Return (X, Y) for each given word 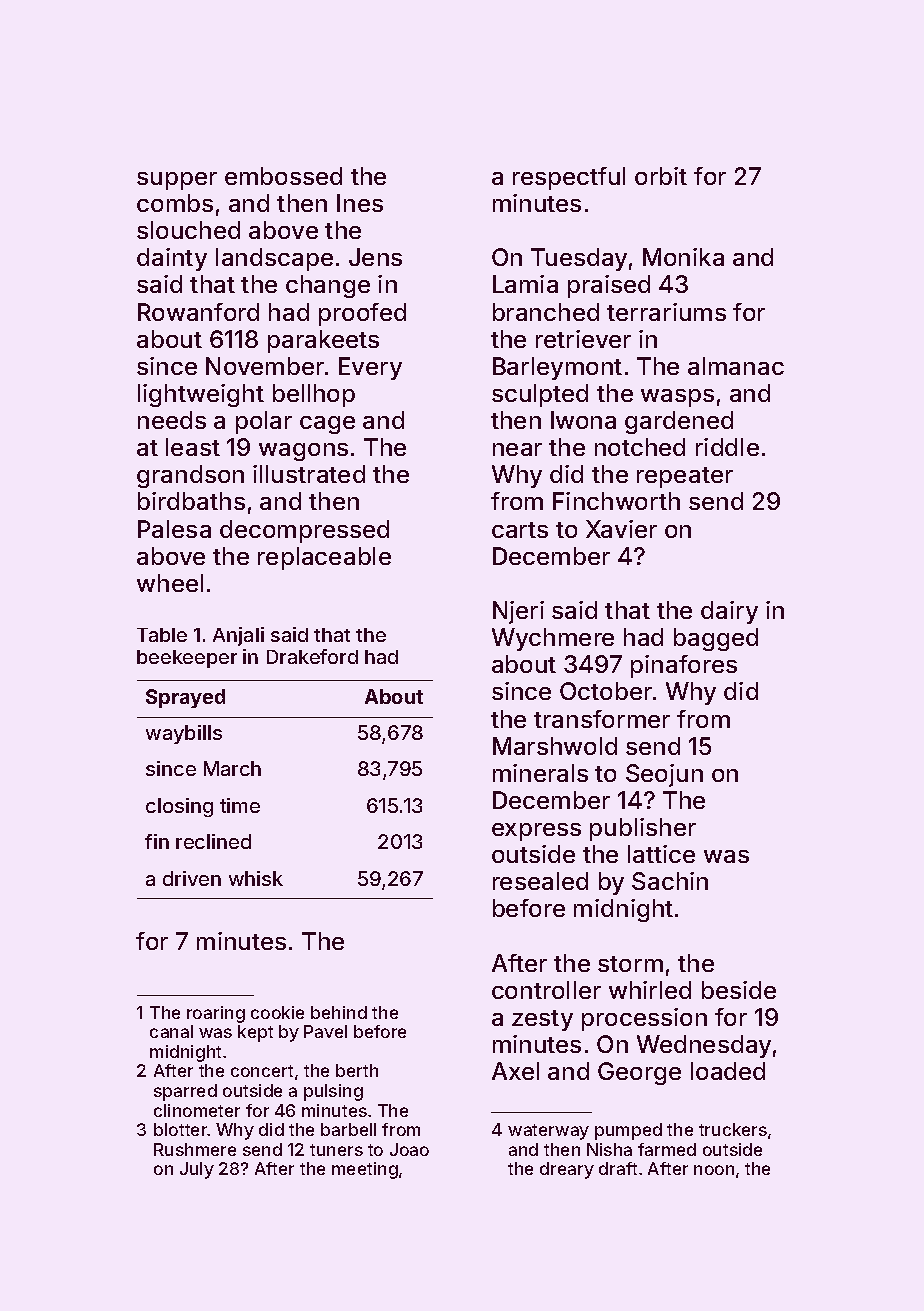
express (536, 832)
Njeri (518, 612)
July (197, 1170)
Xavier (621, 529)
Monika (683, 257)
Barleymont (557, 368)
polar (264, 422)
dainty (172, 259)
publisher (643, 829)
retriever (583, 339)
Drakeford (312, 656)
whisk (256, 878)
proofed (362, 314)
